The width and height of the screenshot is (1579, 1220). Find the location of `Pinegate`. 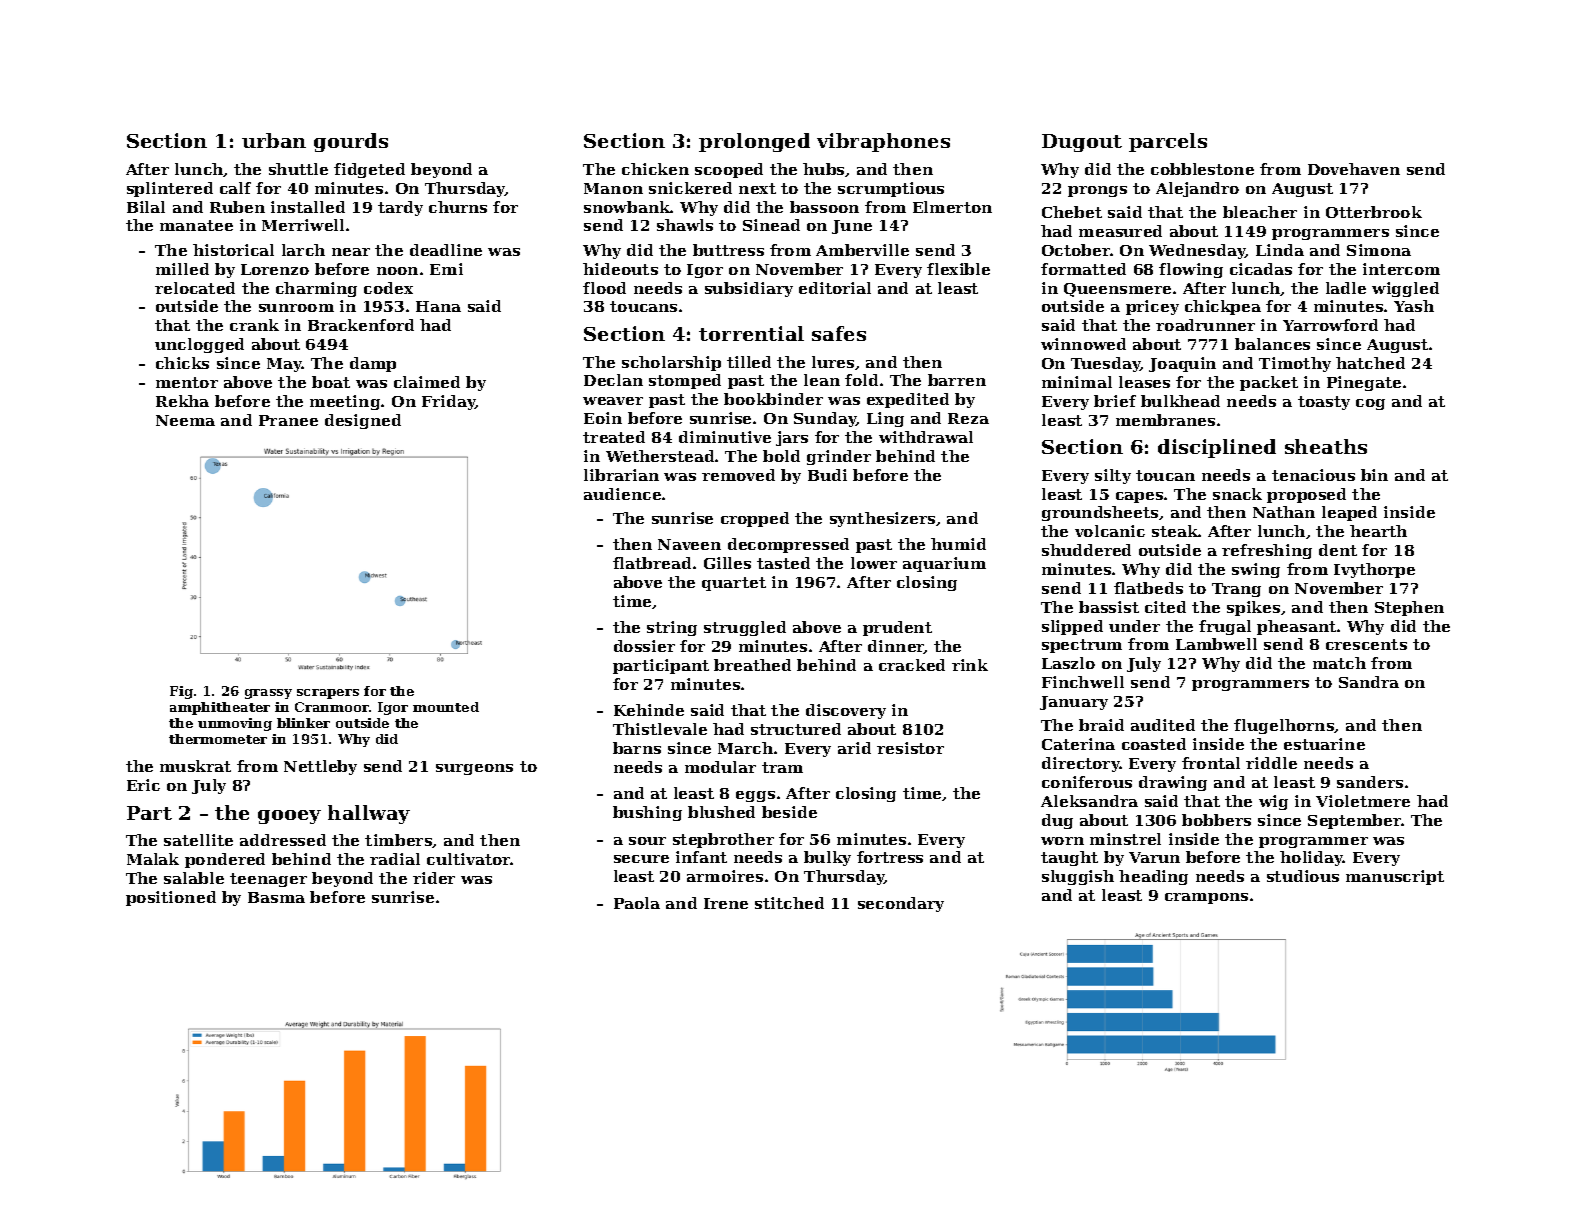

Pinegate is located at coordinates (1364, 383).
